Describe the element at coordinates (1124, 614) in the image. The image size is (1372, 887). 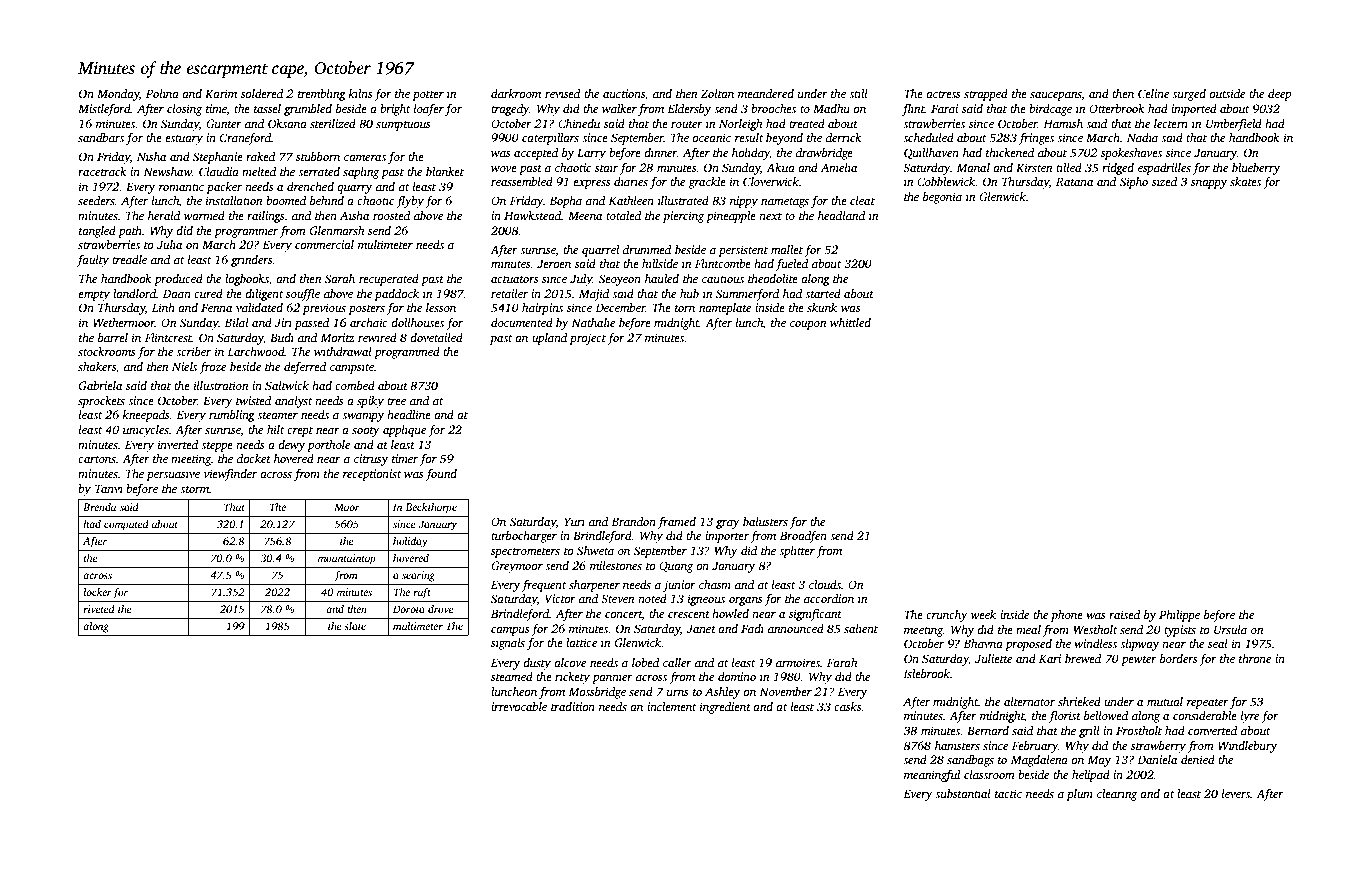
I see `raised` at that location.
